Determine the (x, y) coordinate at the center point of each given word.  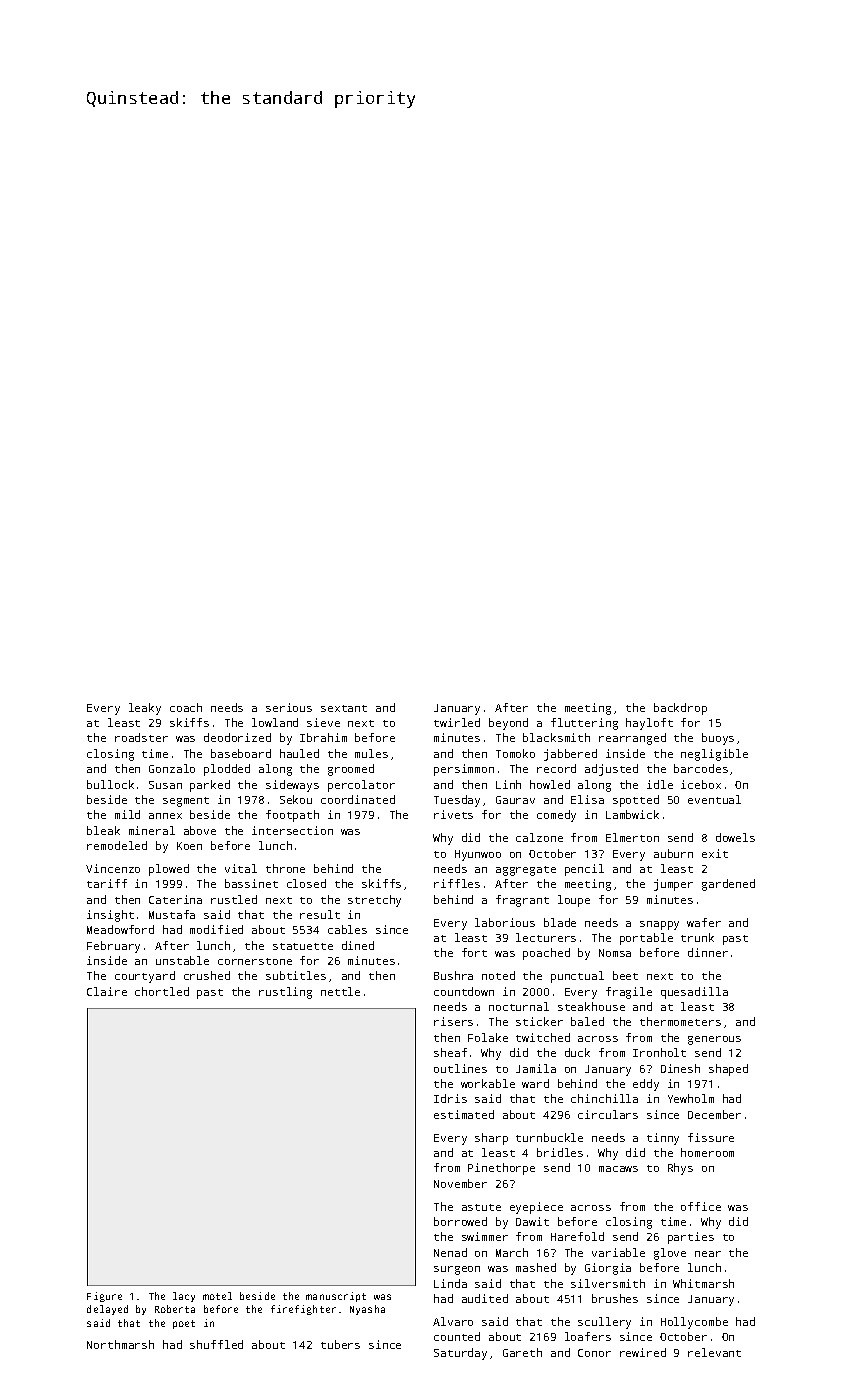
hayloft (649, 724)
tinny (663, 1139)
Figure (104, 1297)
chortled (162, 991)
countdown (464, 991)
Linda (450, 1283)
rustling (285, 993)
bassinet (251, 883)
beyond (508, 724)
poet (184, 1324)
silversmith (608, 1283)
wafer (704, 922)
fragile (629, 993)
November (460, 1183)
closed (306, 883)
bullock (110, 784)
